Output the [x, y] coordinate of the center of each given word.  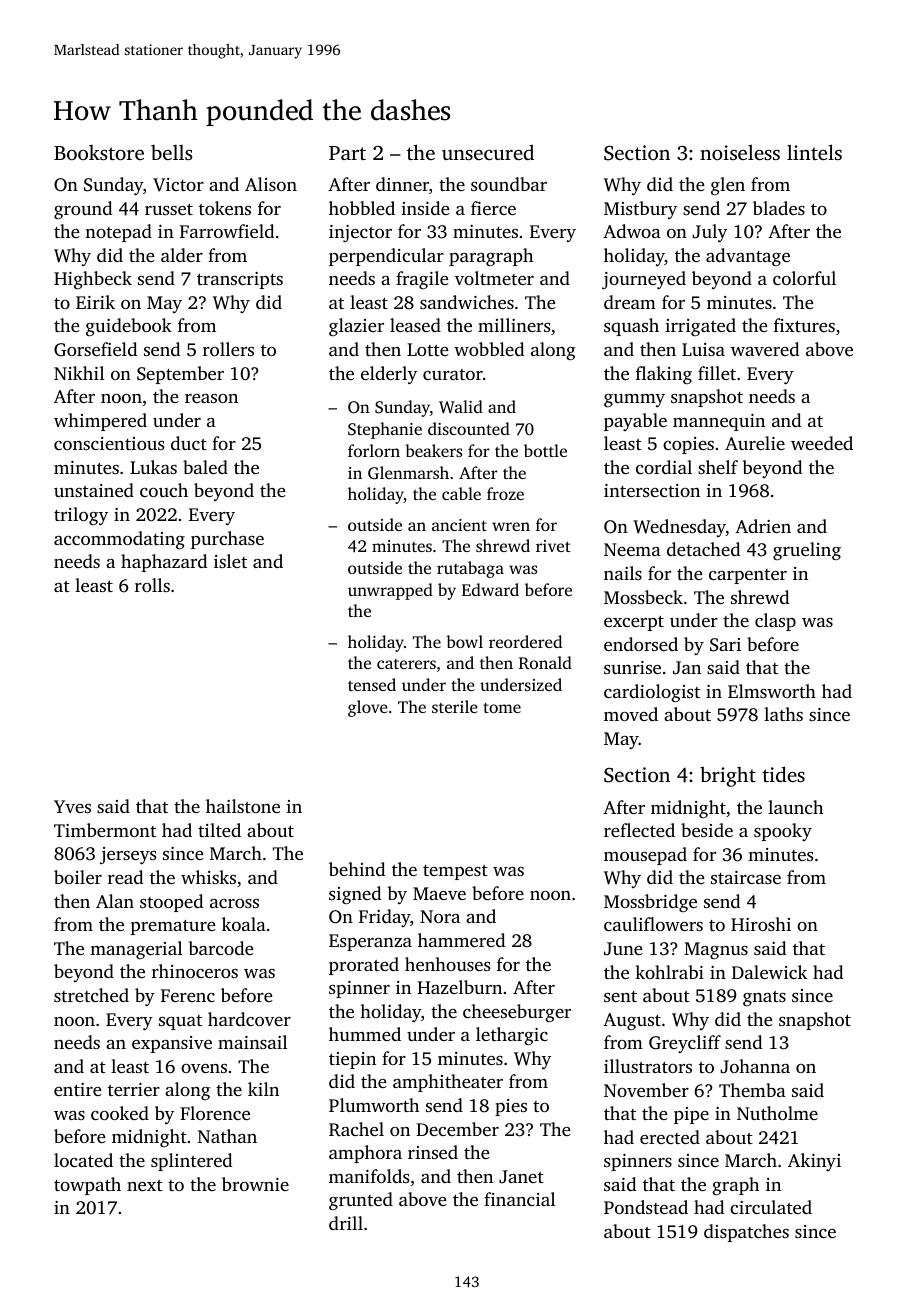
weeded [822, 443]
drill [346, 1223]
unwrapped [390, 591]
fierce [493, 208]
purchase [227, 540]
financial [519, 1199]
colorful [804, 278]
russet [169, 209]
